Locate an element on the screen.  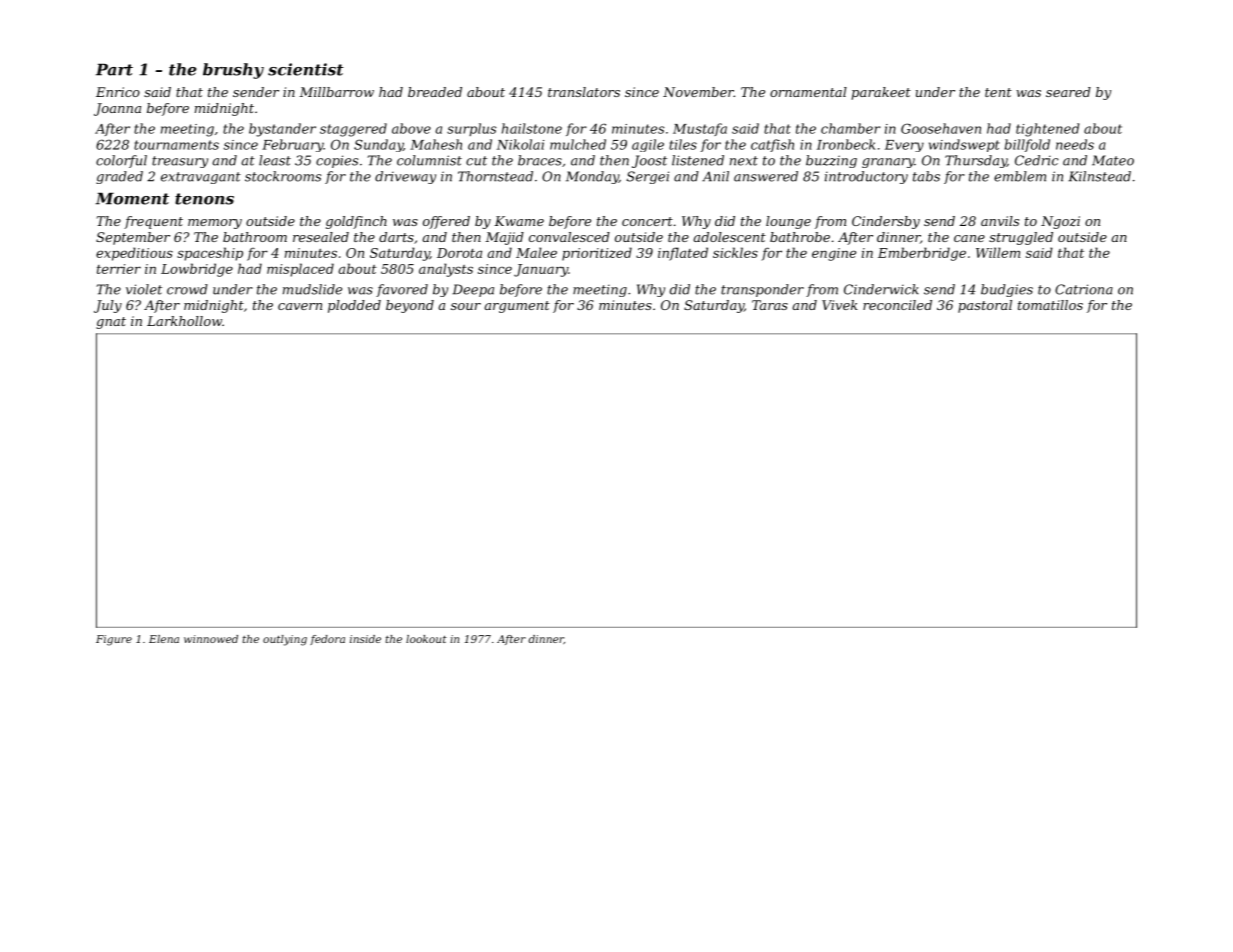
Larkhollow is located at coordinates (184, 321).
